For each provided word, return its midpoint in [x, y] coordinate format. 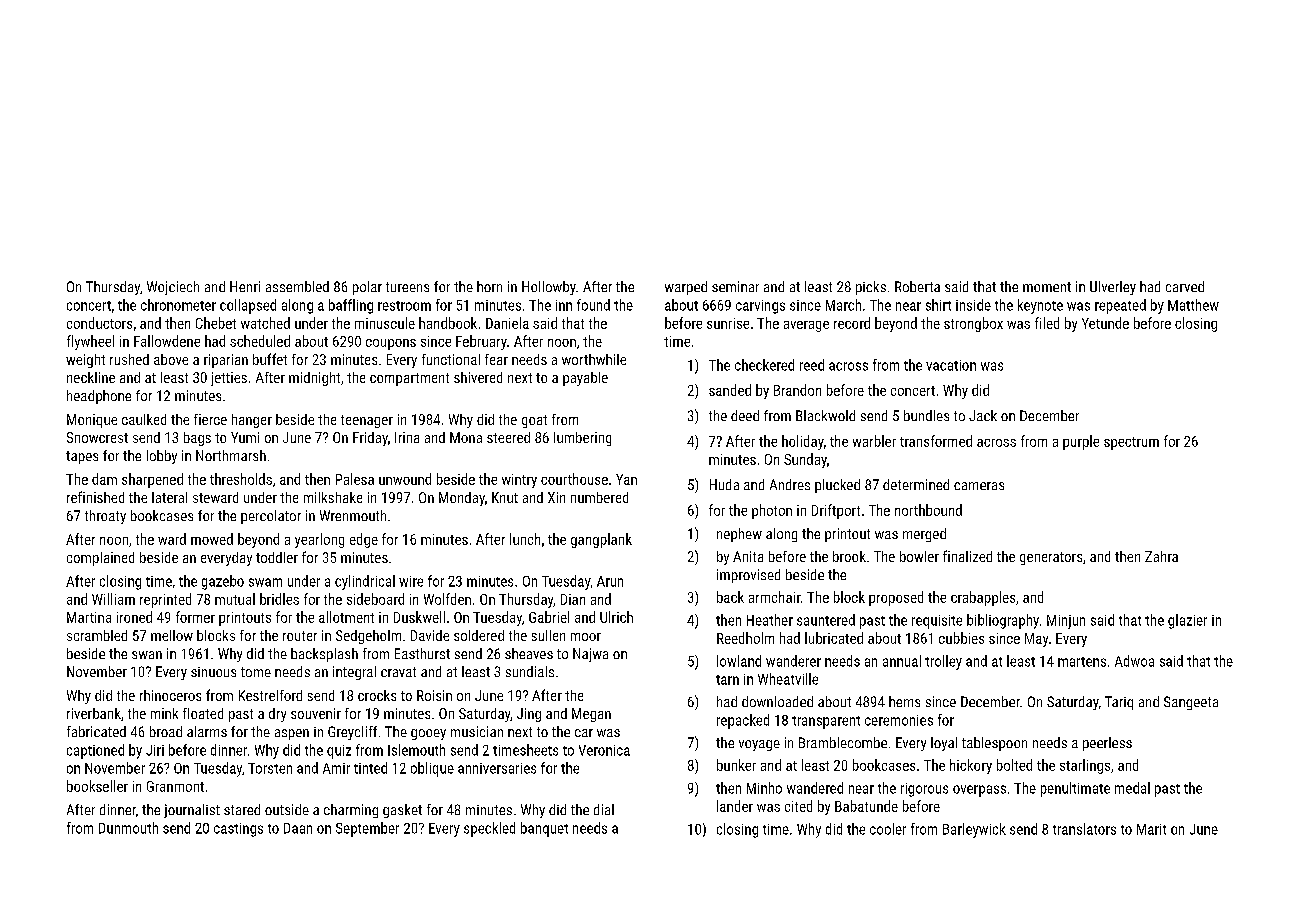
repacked [743, 721]
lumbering [582, 439]
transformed [936, 441]
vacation [951, 365]
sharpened [152, 480]
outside [287, 809]
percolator [271, 517]
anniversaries [497, 768]
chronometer [178, 305]
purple [1081, 442]
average [806, 326]
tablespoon [994, 744]
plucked [837, 486]
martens [1082, 662]
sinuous [213, 672]
